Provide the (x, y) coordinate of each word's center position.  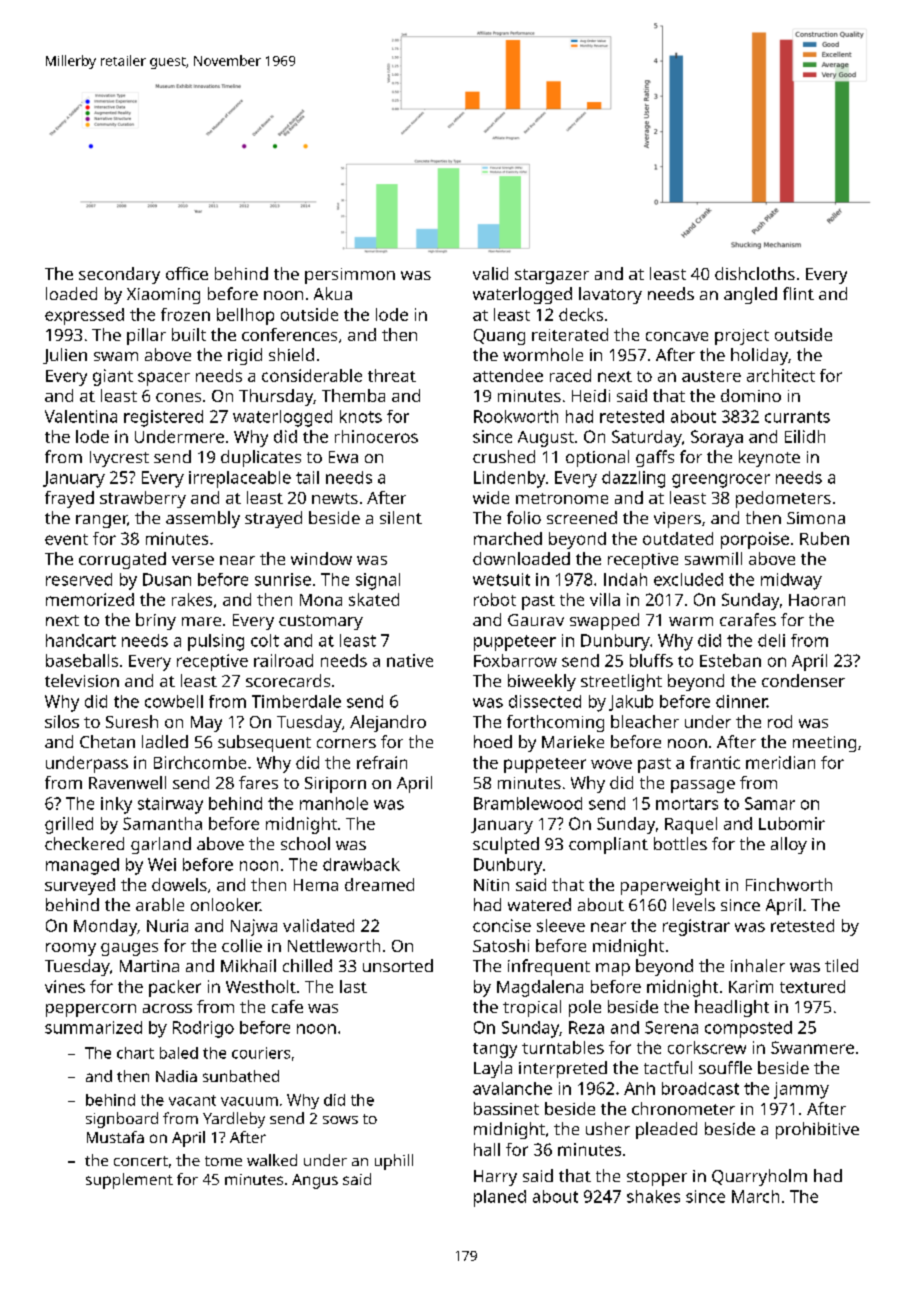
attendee (508, 375)
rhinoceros (376, 436)
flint (798, 293)
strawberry (143, 499)
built (189, 334)
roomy (71, 949)
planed (500, 1198)
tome (223, 1161)
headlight (732, 1008)
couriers (261, 1053)
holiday (759, 356)
